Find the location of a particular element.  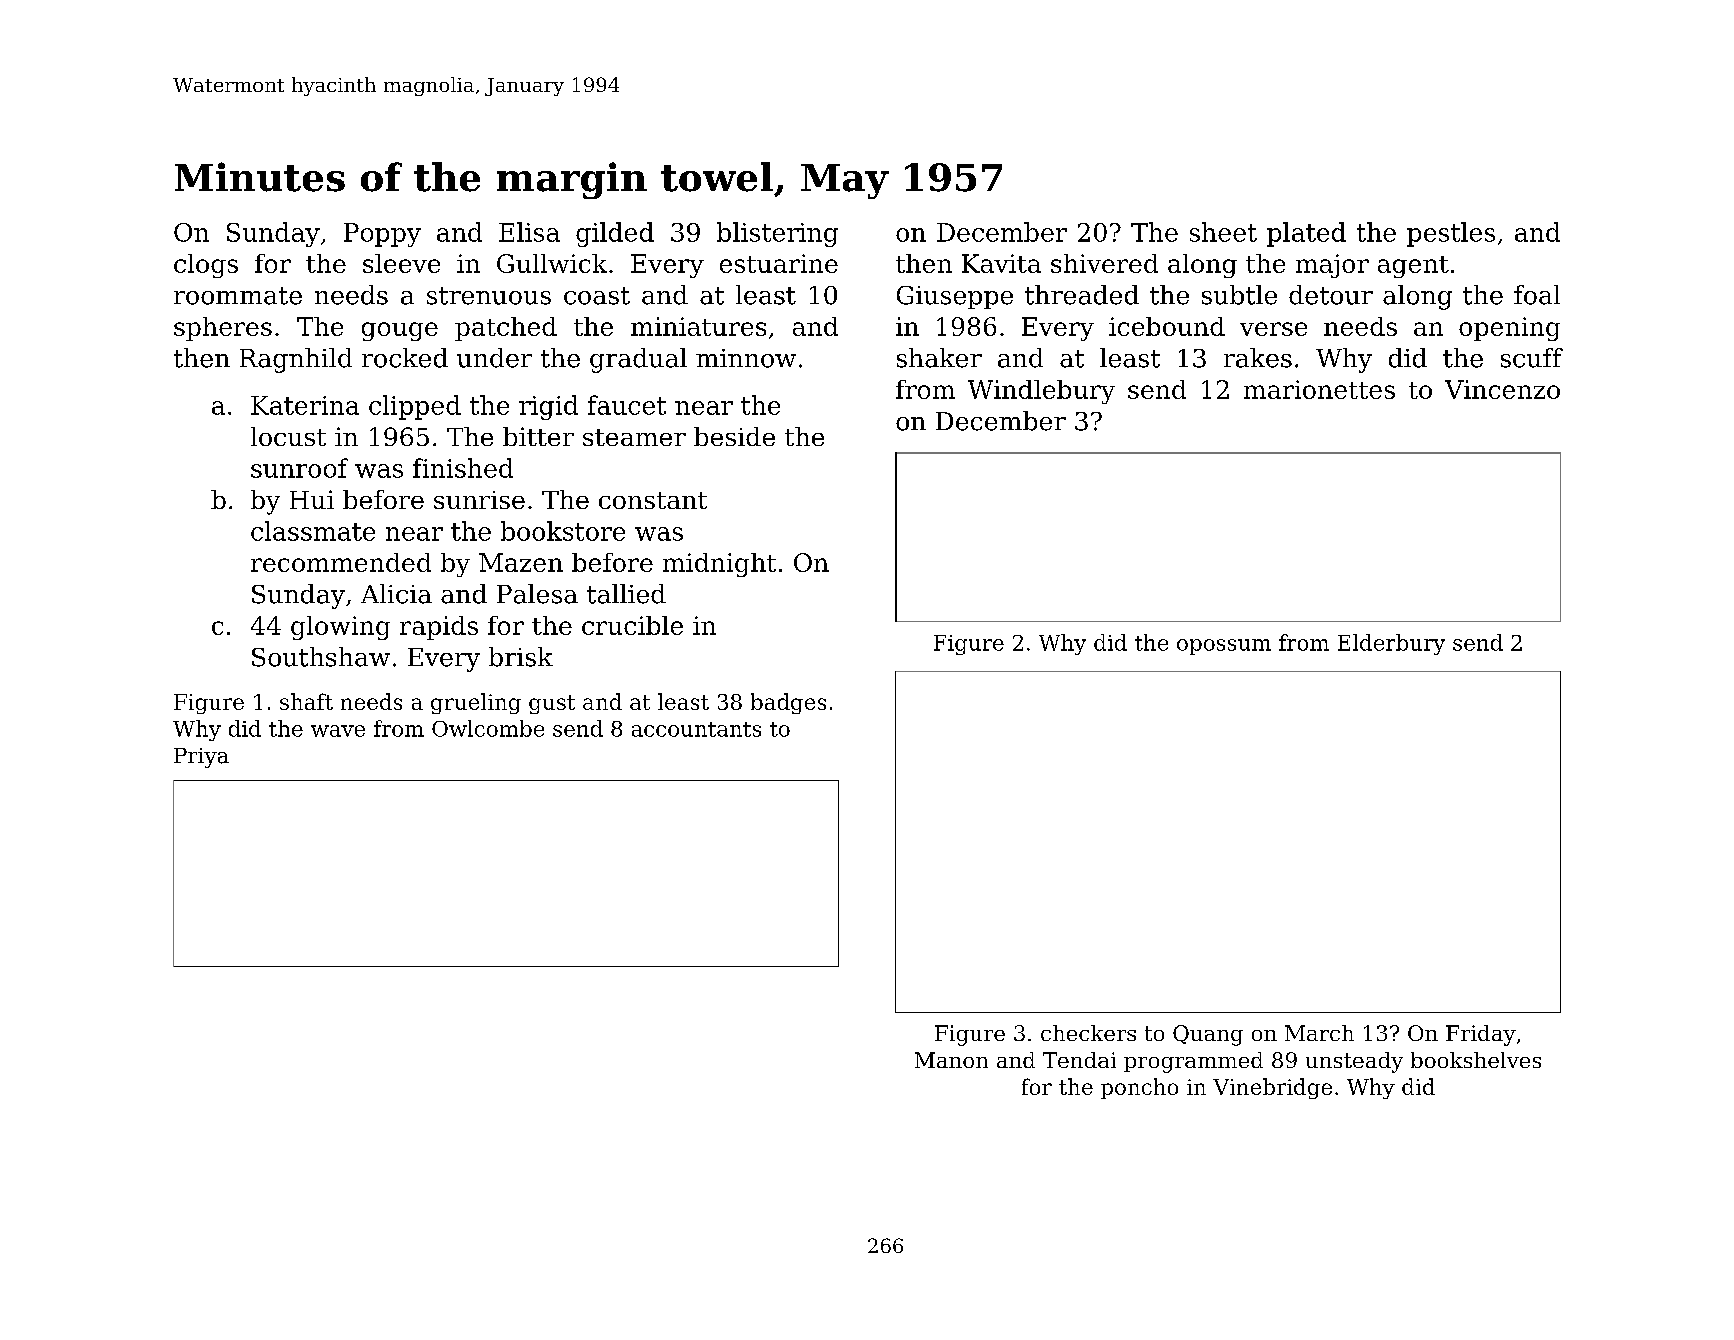

March is located at coordinates (1319, 1033).
